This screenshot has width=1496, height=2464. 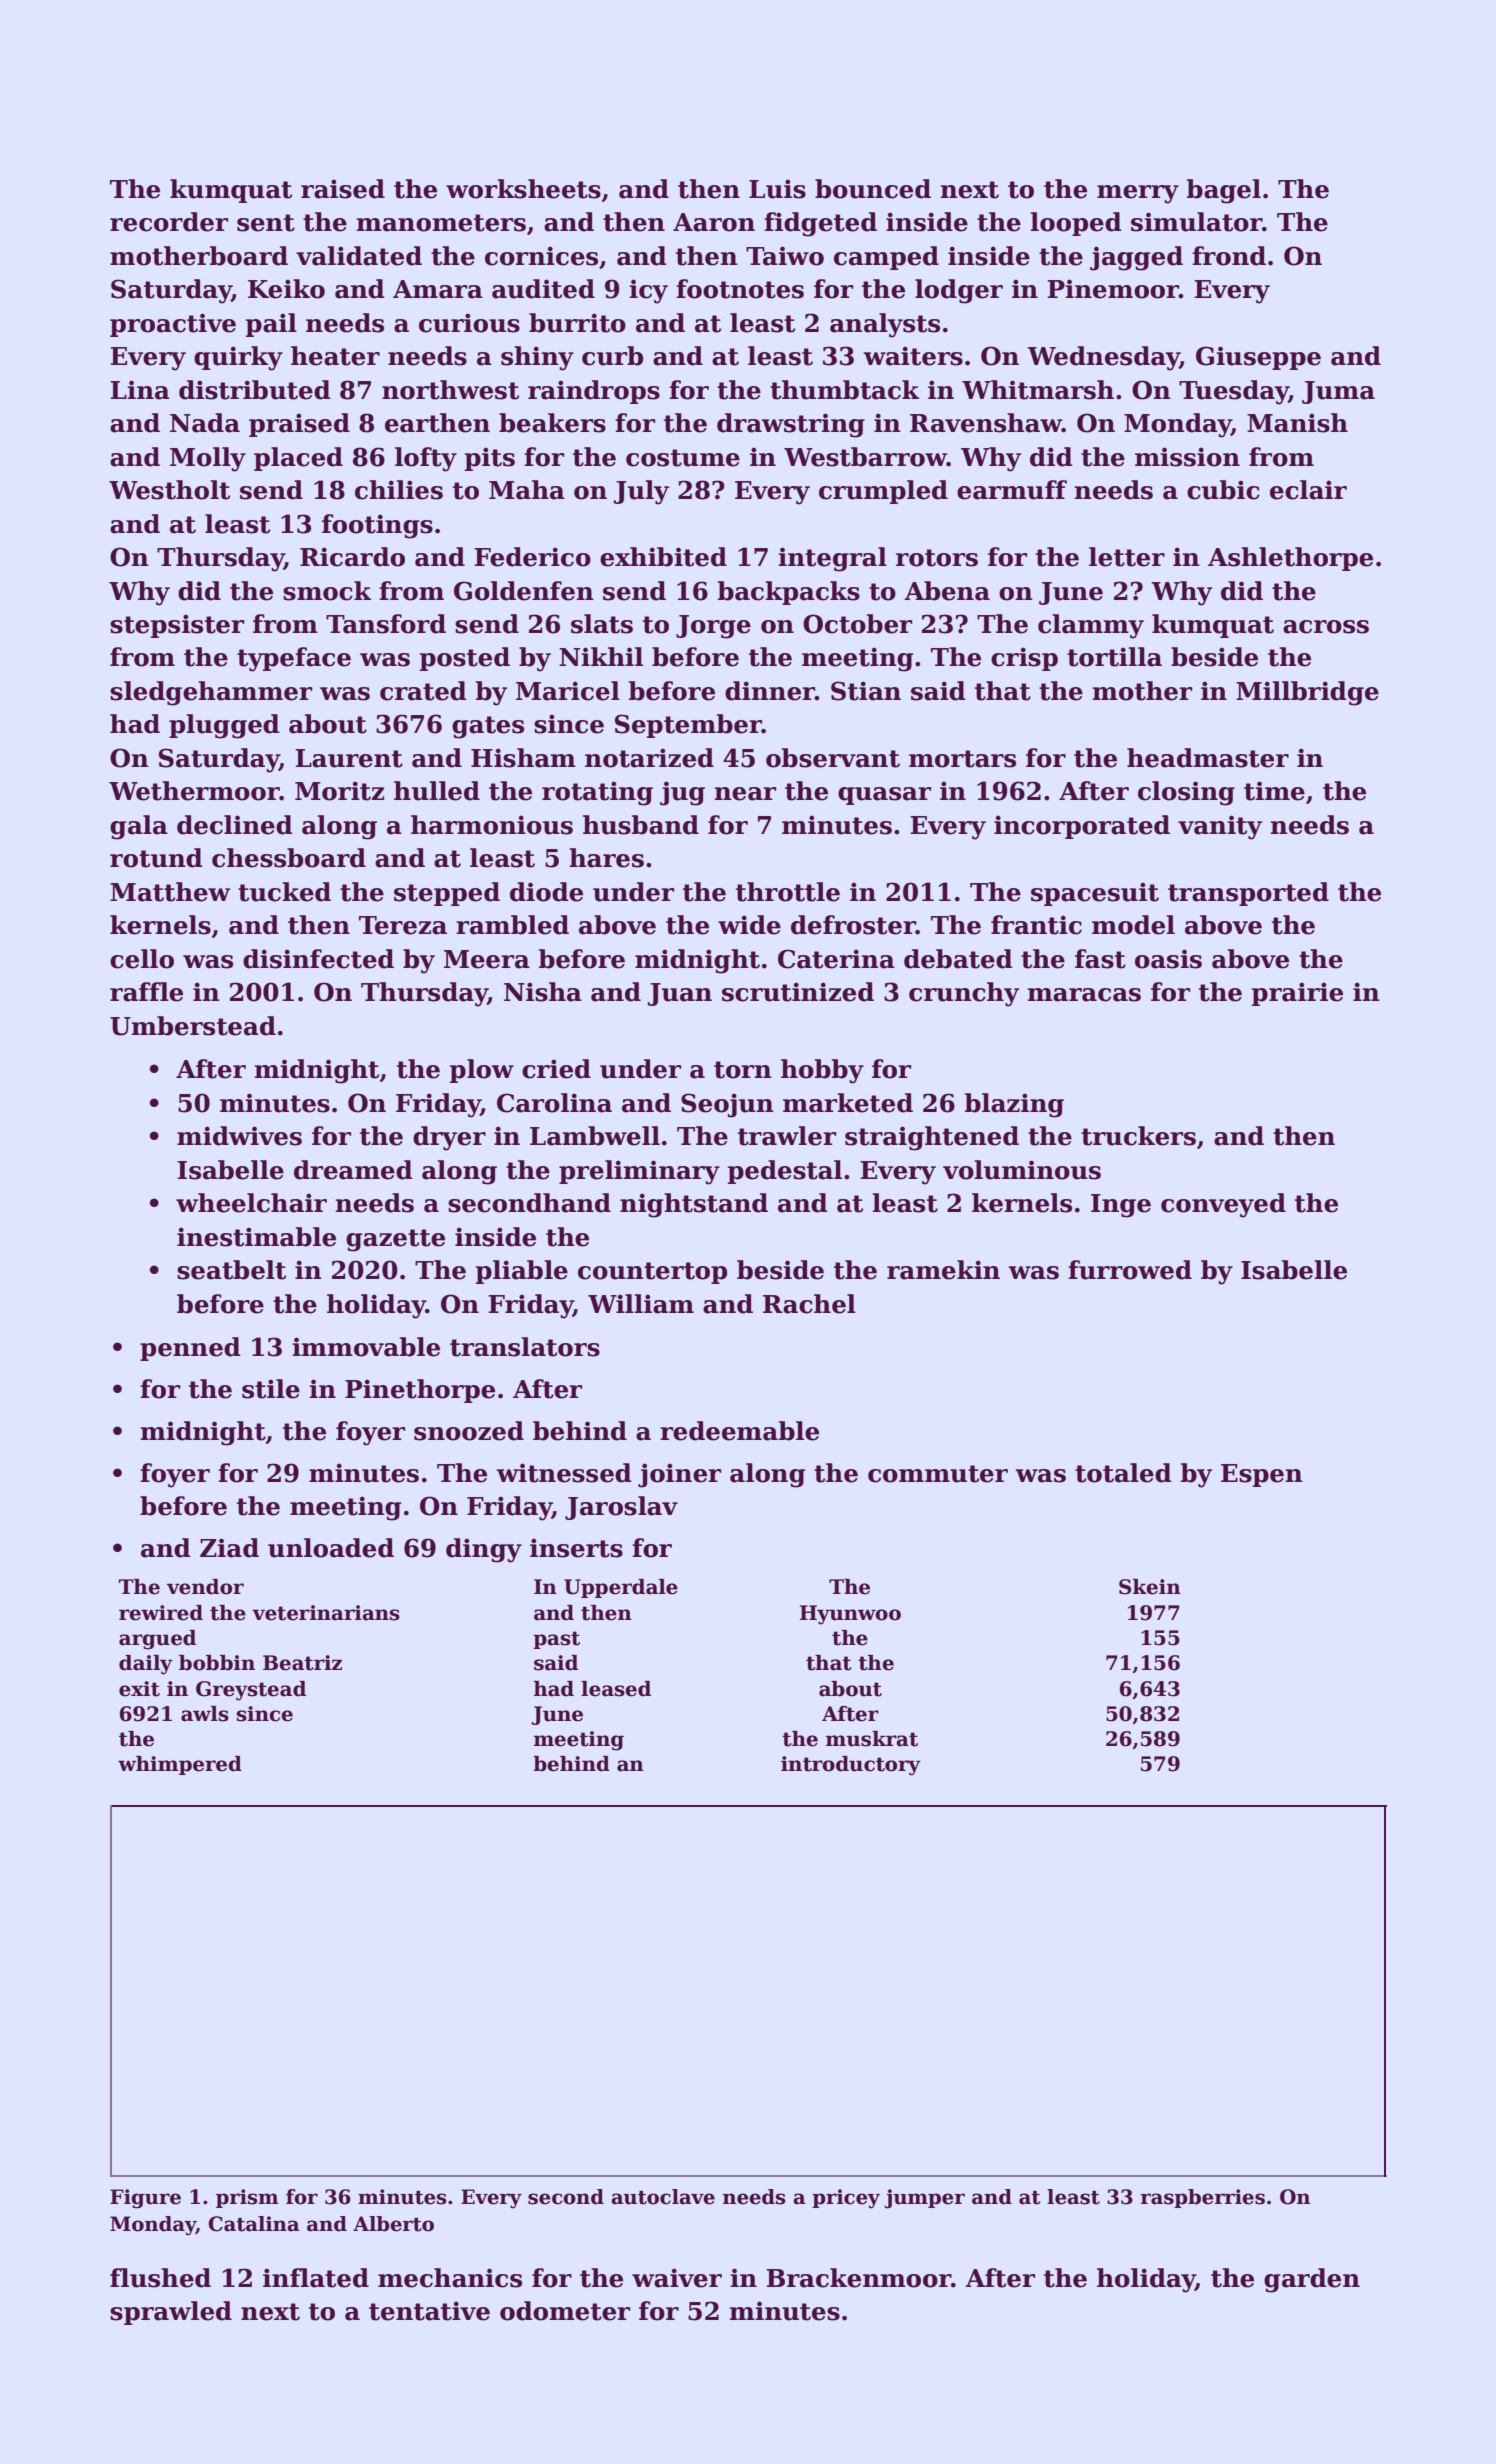 I want to click on odometer, so click(x=565, y=2311).
